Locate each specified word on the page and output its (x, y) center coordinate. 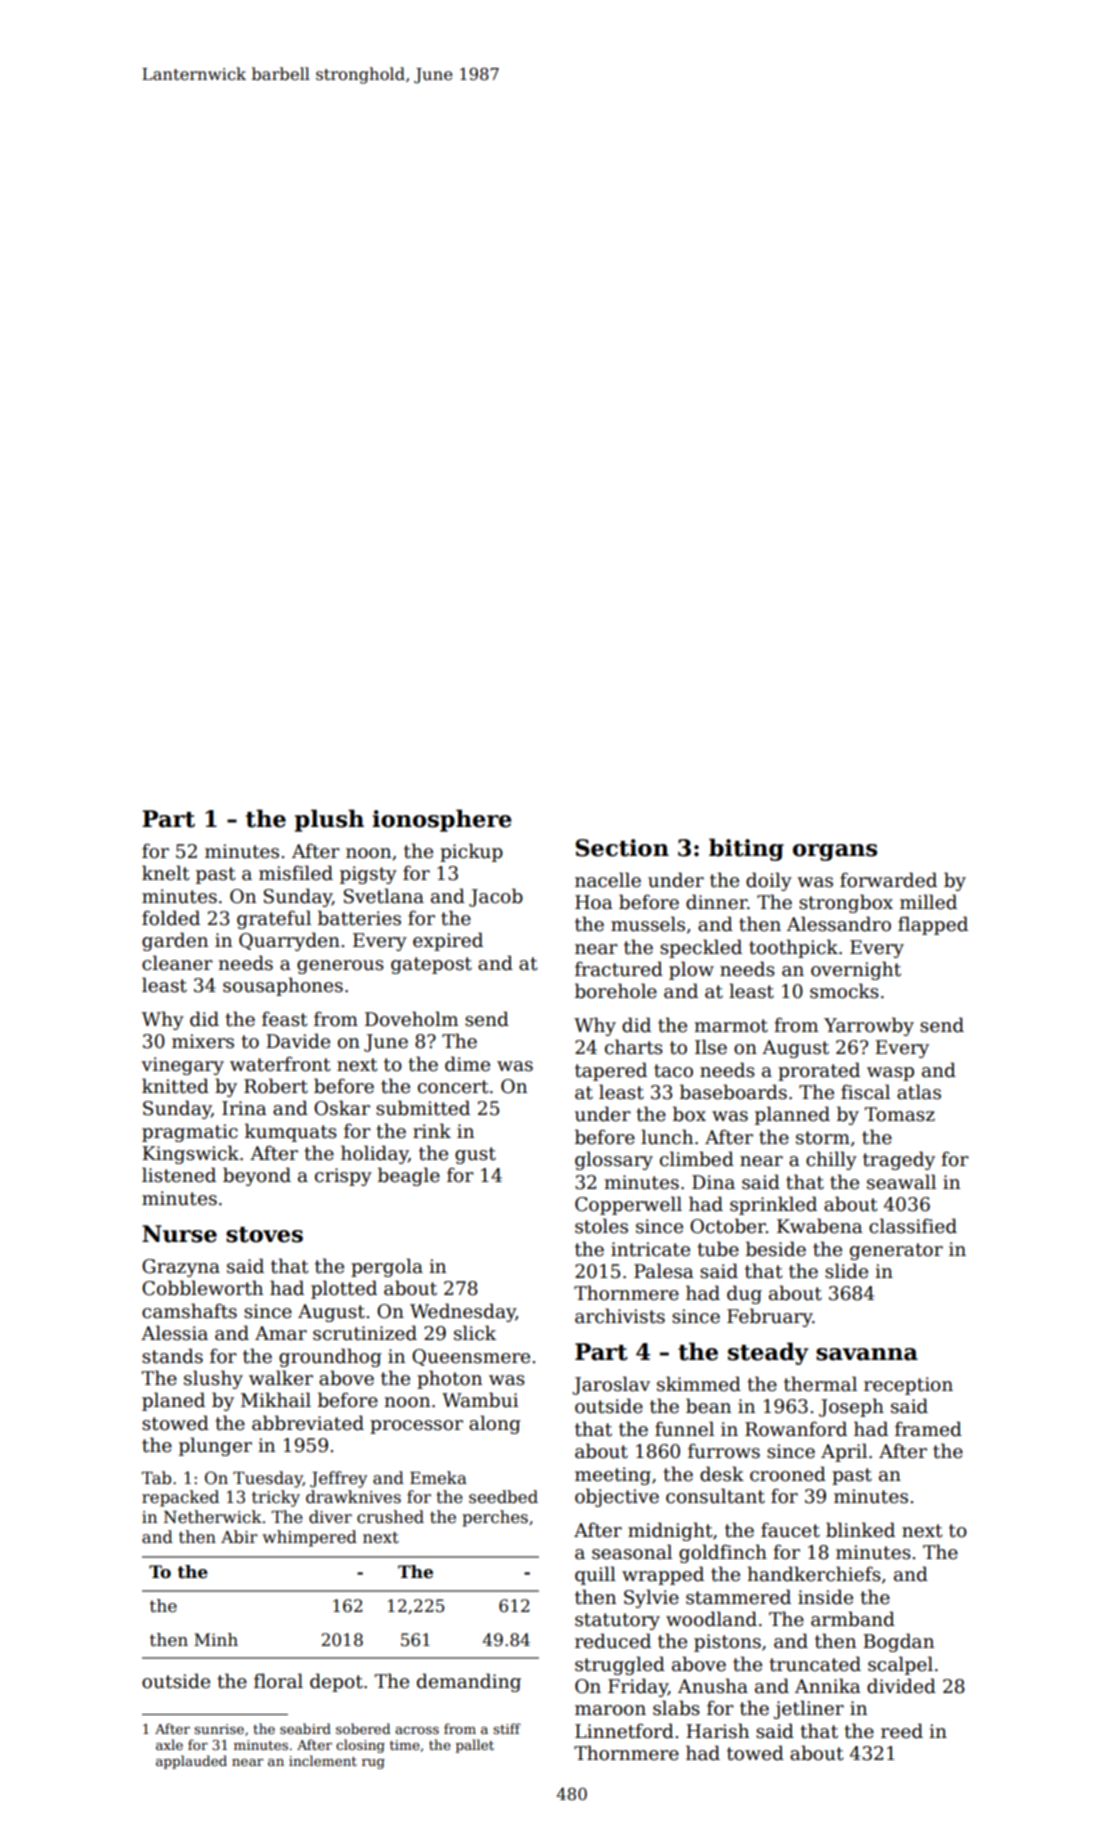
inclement (323, 1760)
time (405, 1745)
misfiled (296, 873)
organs (835, 852)
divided (901, 1686)
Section (622, 848)
